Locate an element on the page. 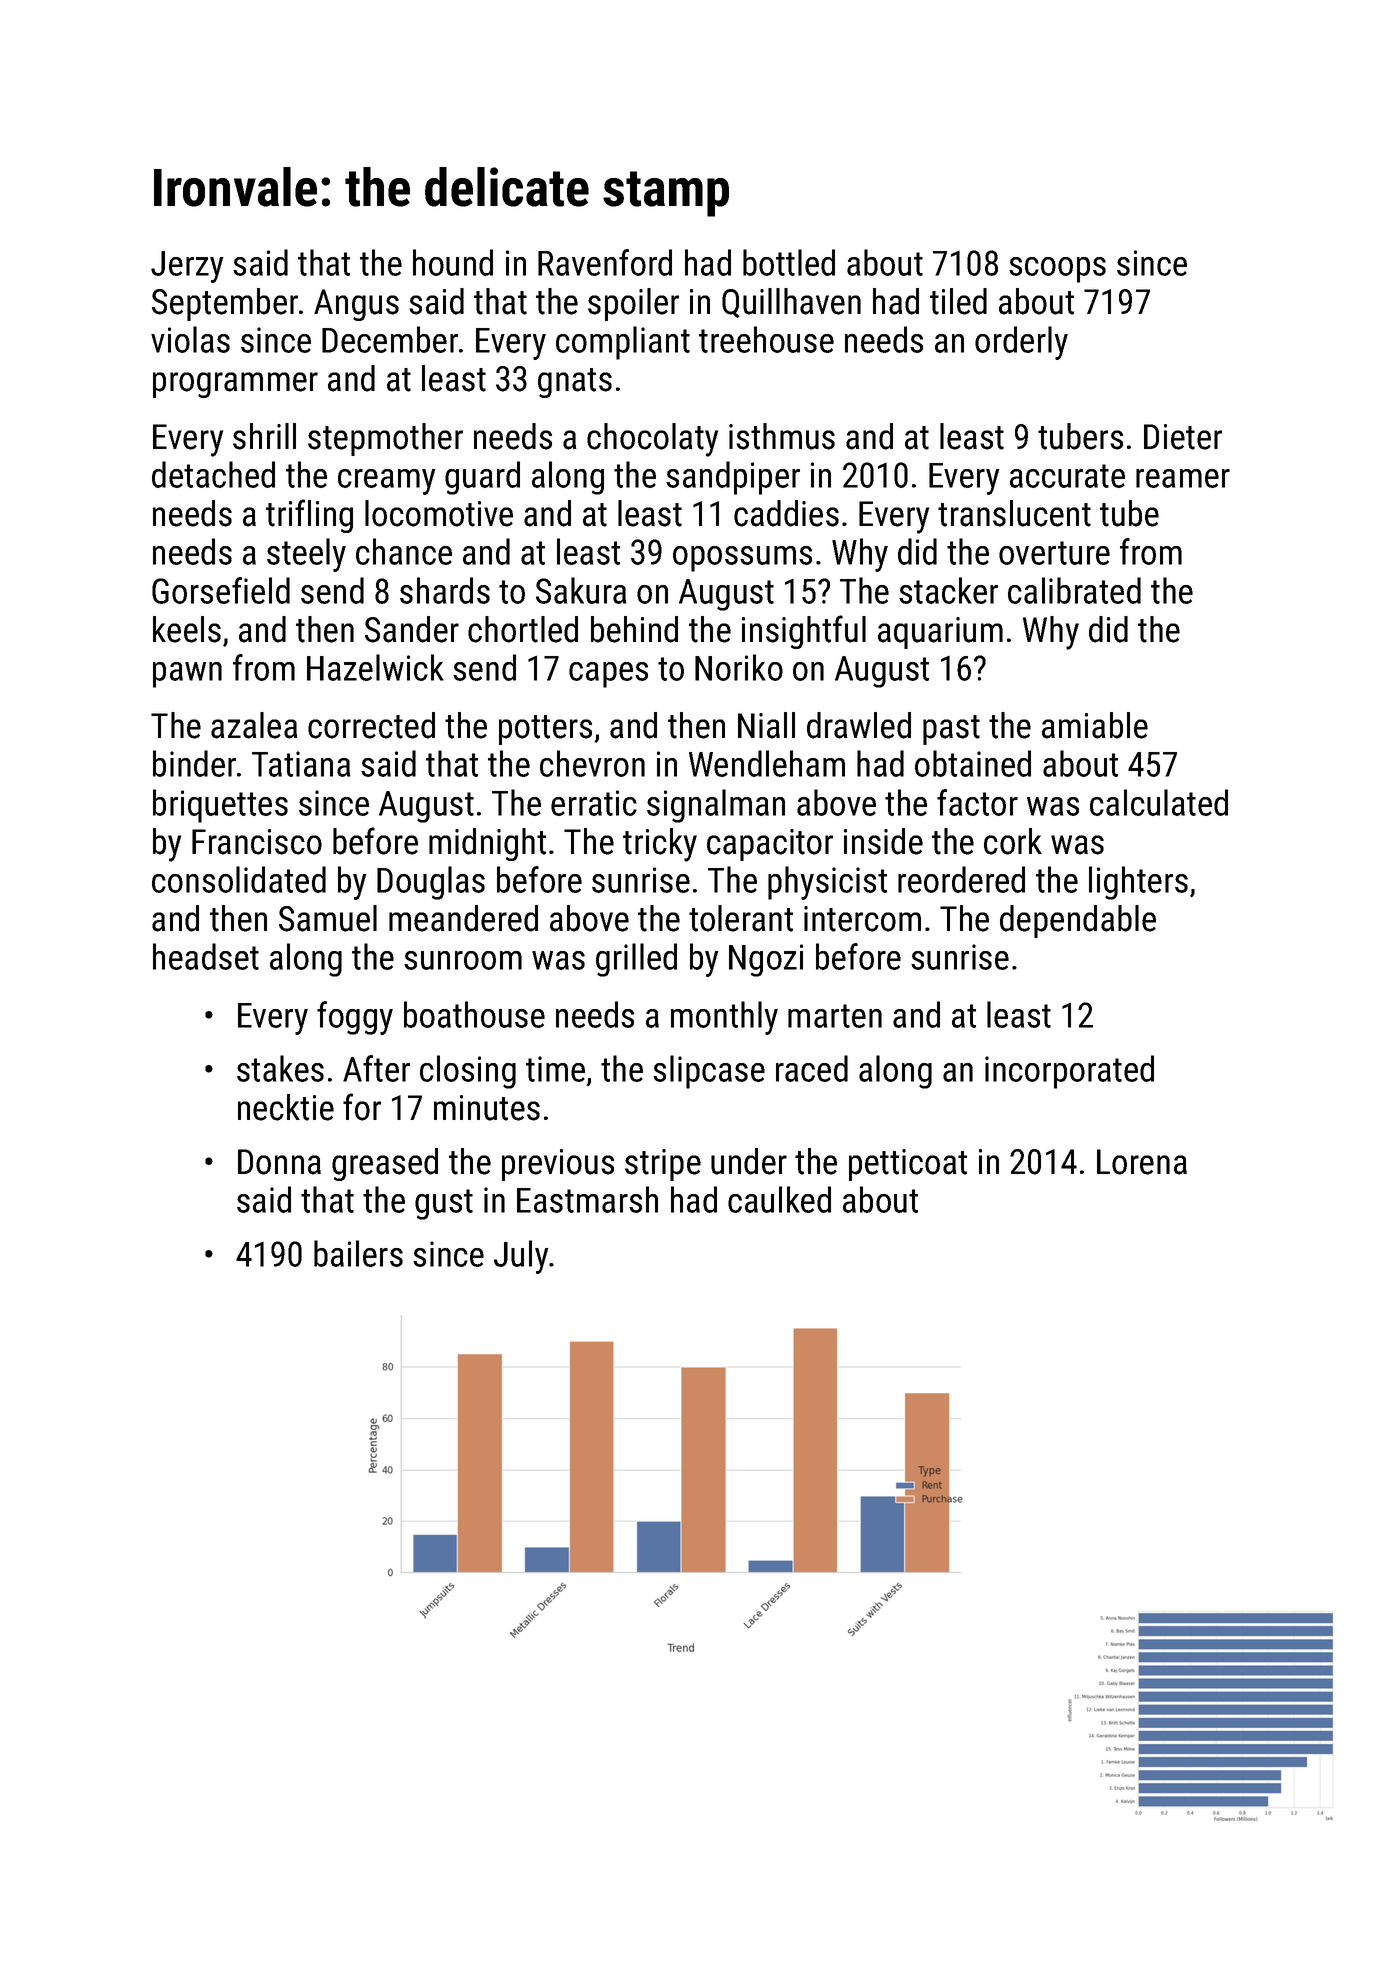  caddies is located at coordinates (786, 513).
